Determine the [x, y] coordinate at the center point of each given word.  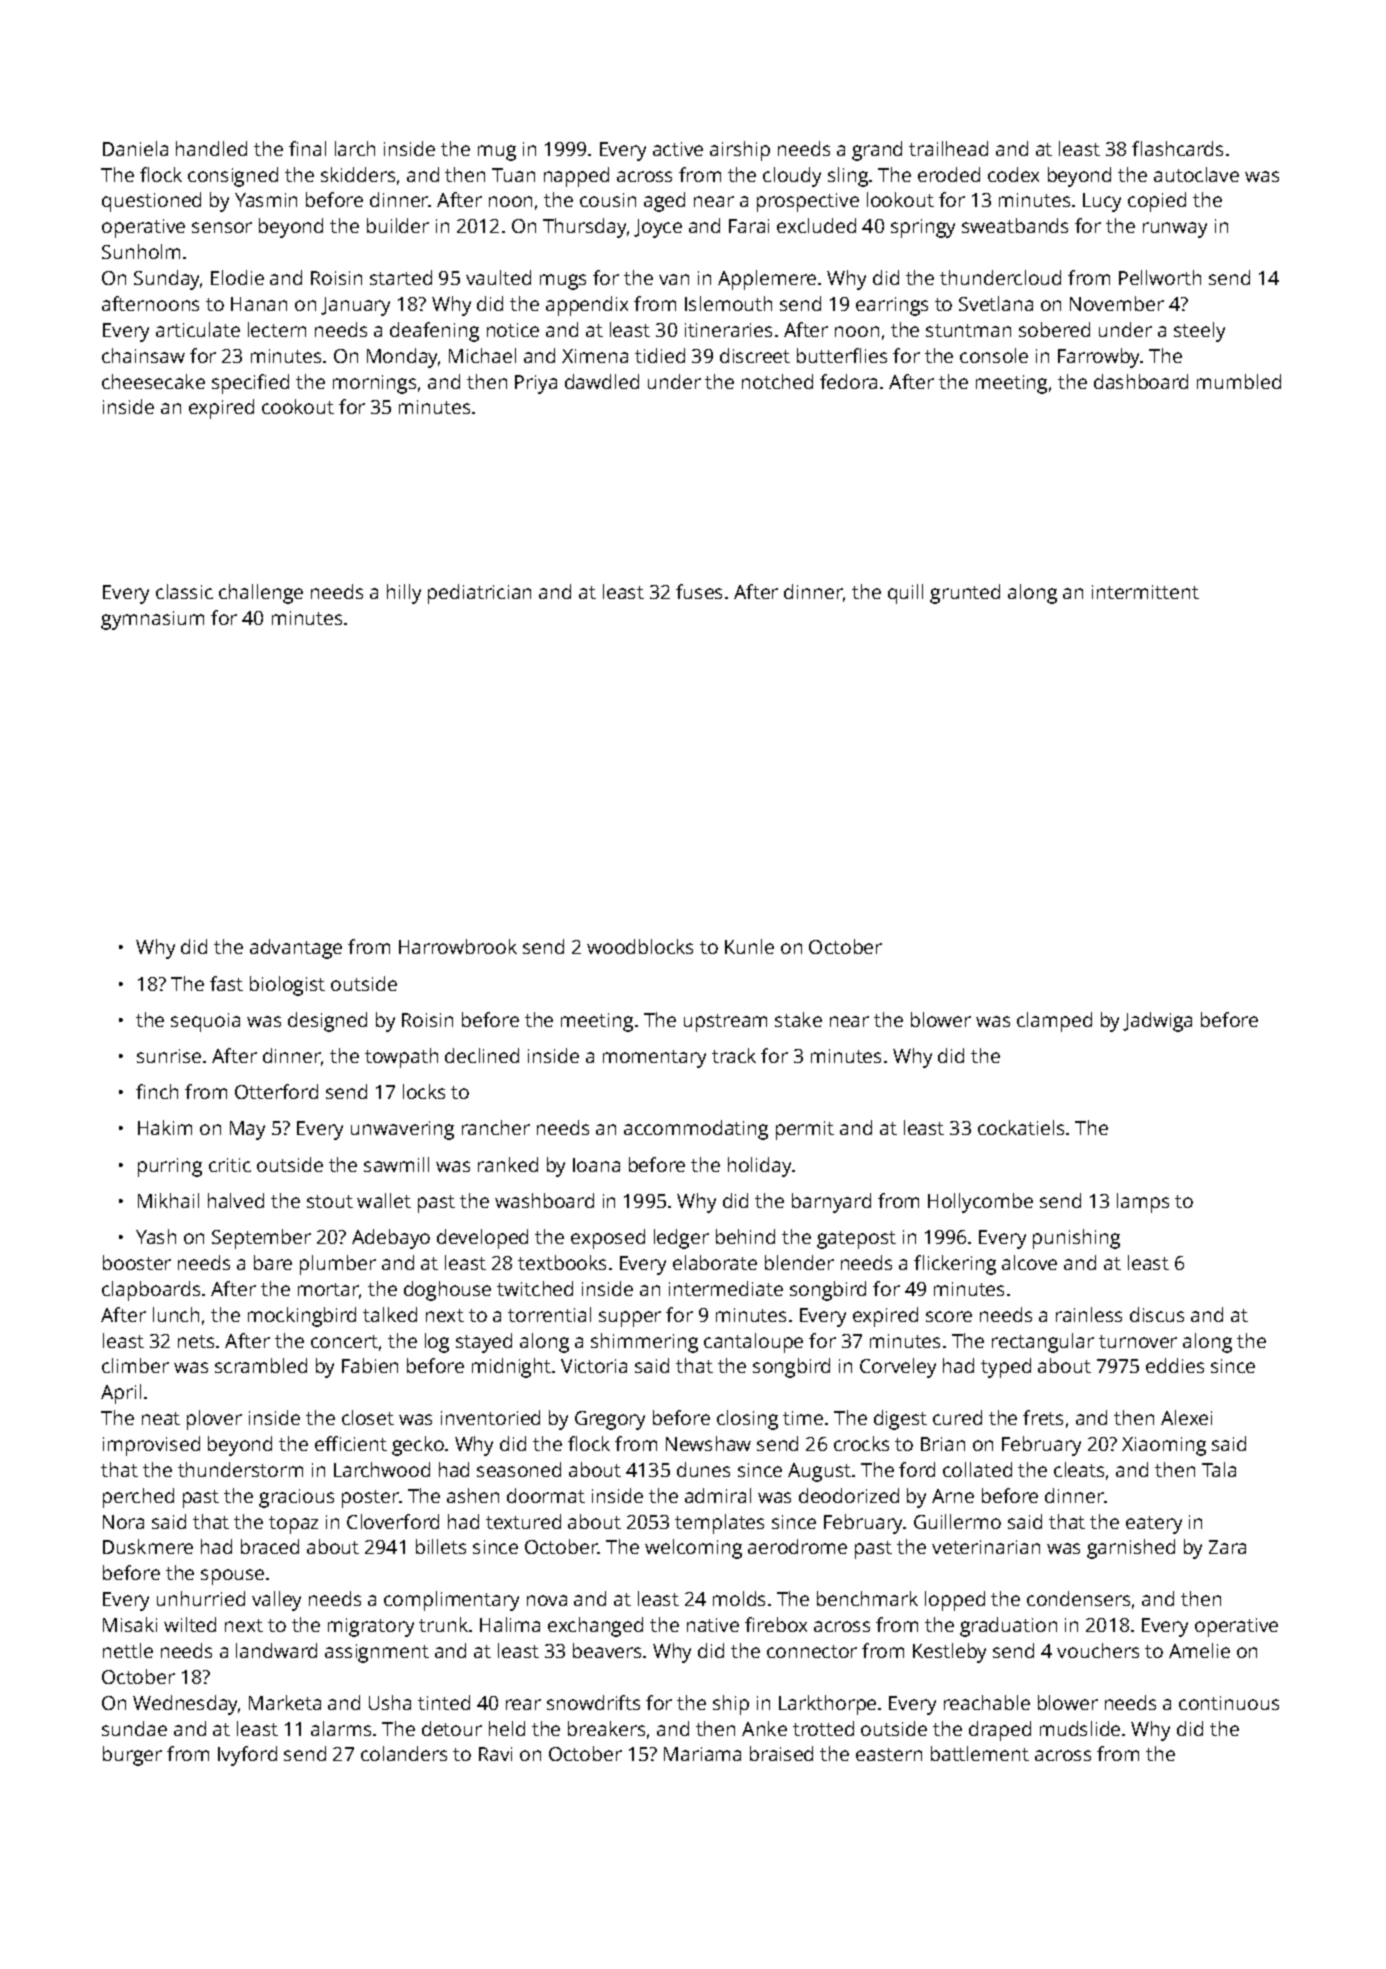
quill [905, 594]
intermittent [1145, 592]
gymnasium [152, 620]
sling [848, 177]
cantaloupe [753, 1343]
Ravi [495, 1754]
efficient [351, 1443]
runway [1175, 230]
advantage [296, 949]
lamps [1143, 1203]
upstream [725, 1023]
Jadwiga [1157, 1022]
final [307, 148]
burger [132, 1756]
